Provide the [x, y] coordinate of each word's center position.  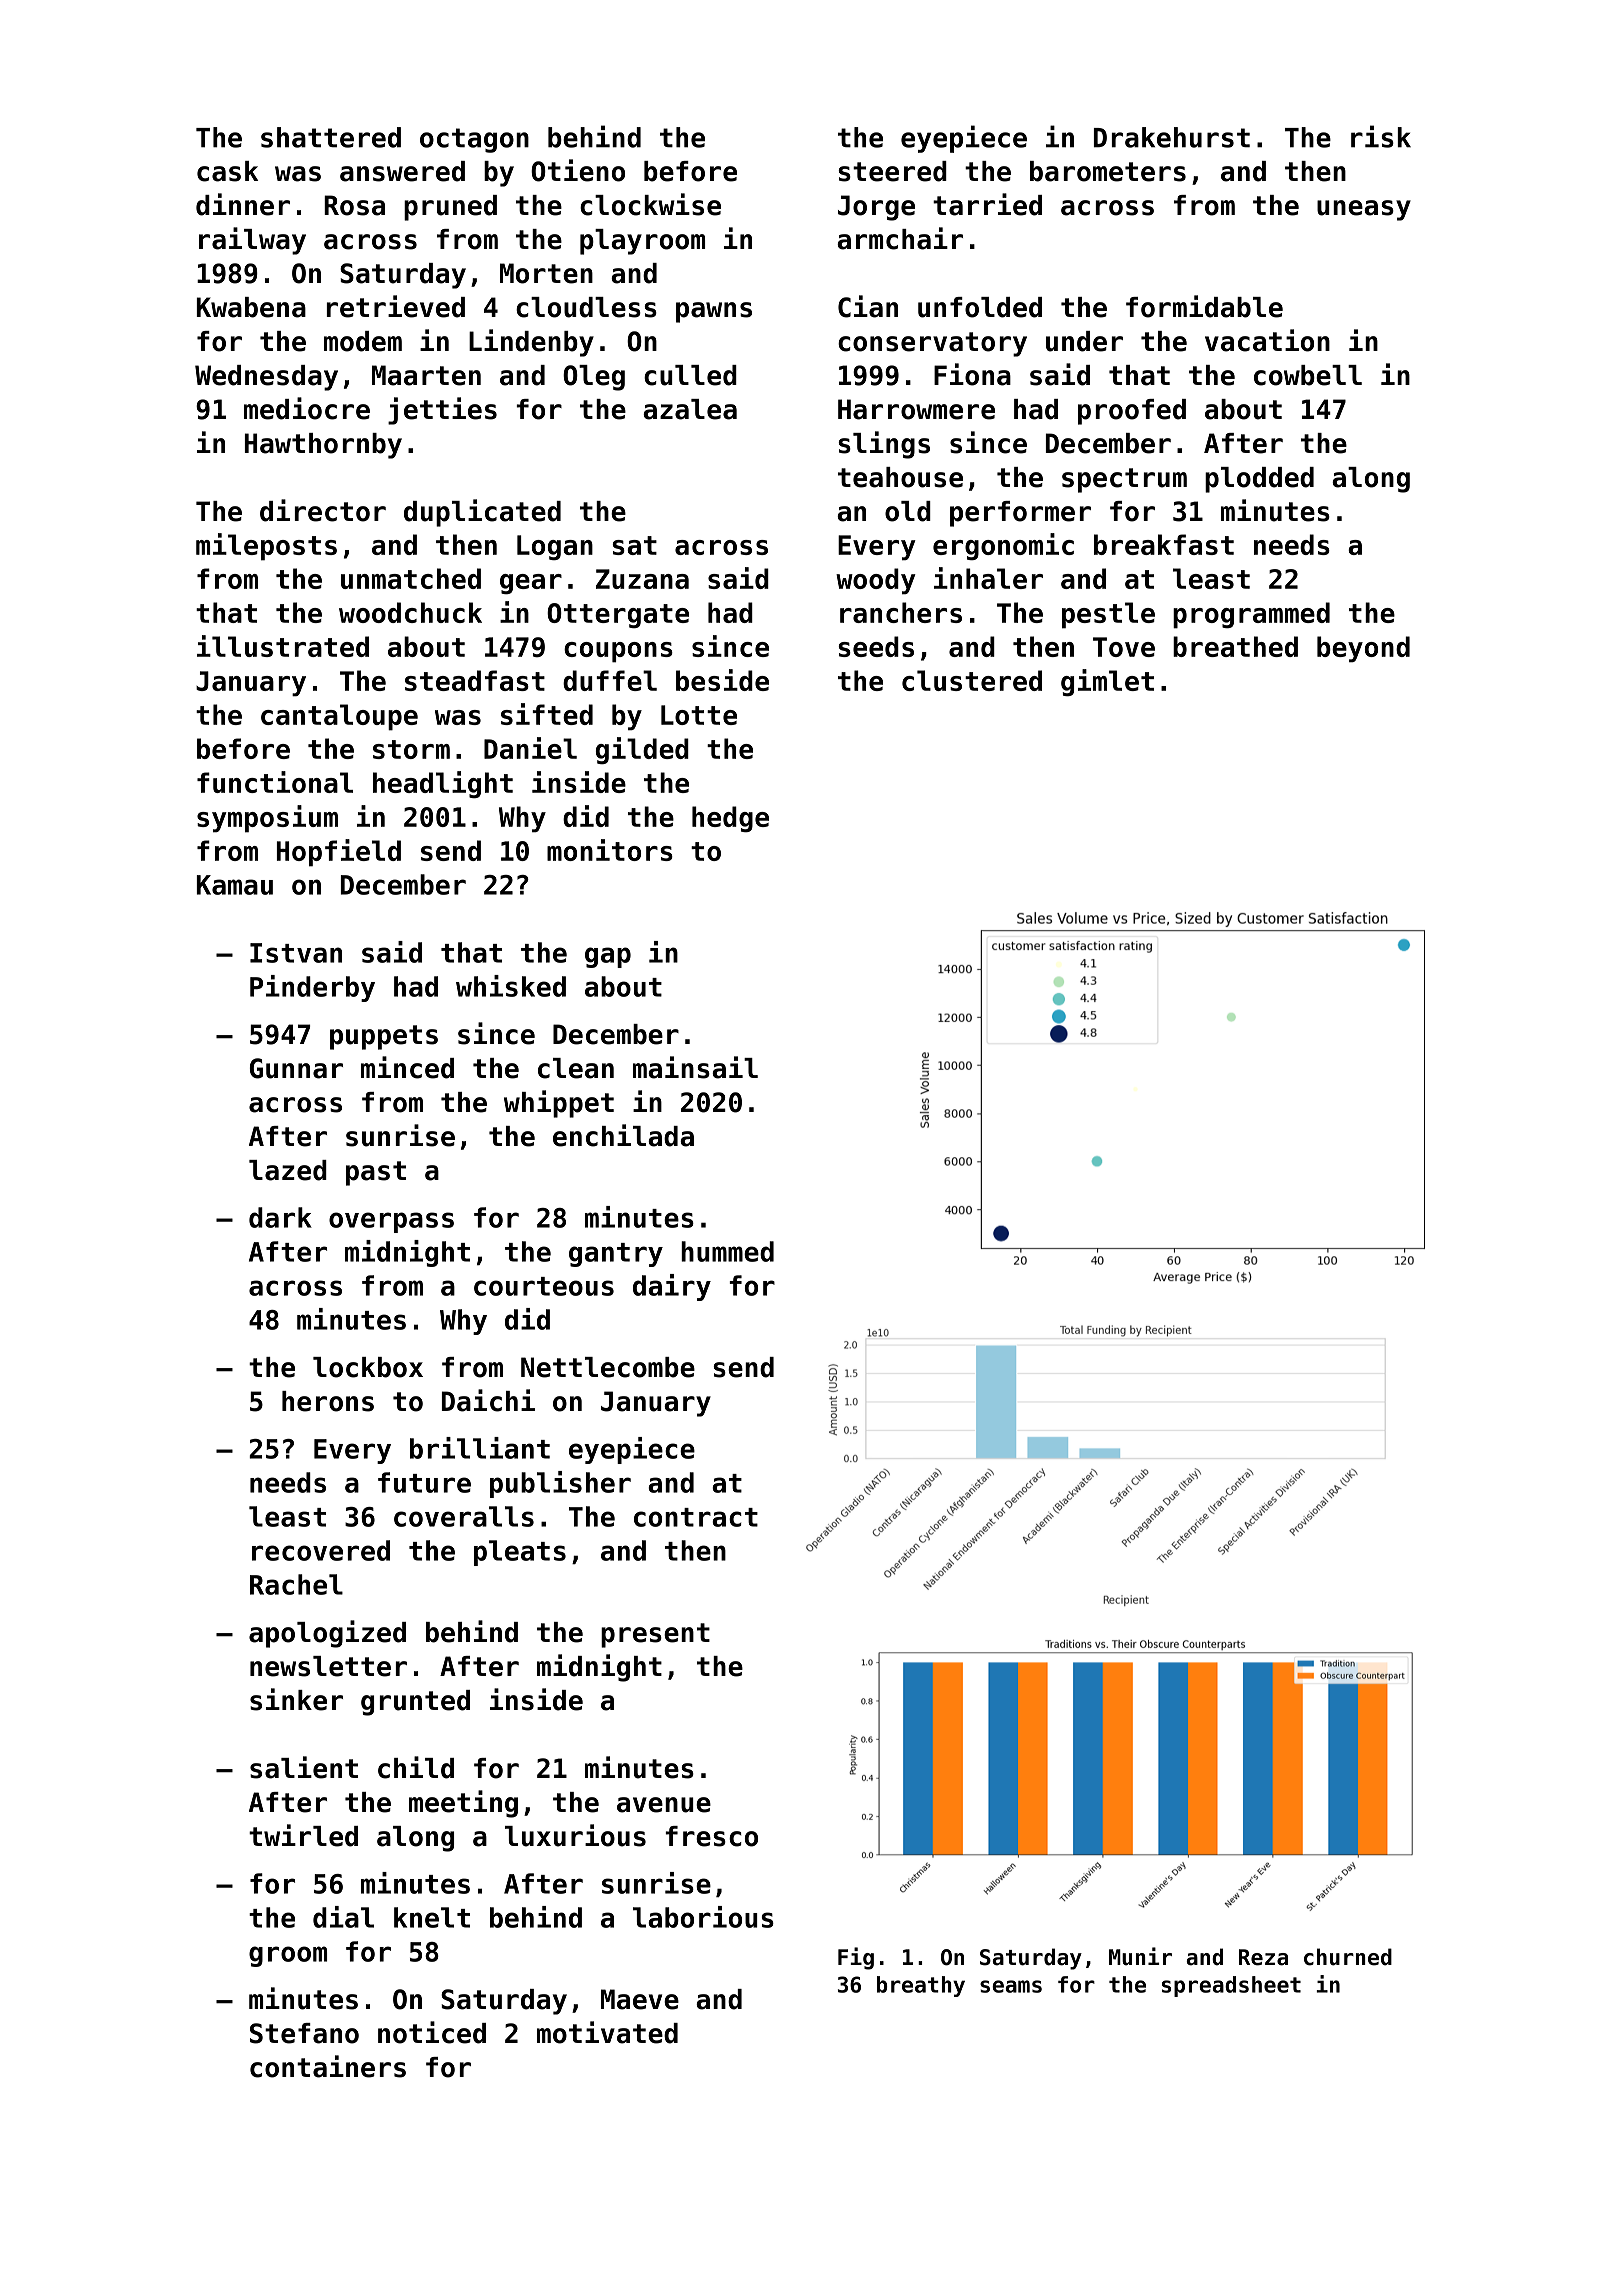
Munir [1140, 1956]
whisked [511, 986]
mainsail [695, 1067]
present [655, 1635]
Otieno [578, 170]
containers [328, 2066]
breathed [1235, 646]
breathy [921, 1986]
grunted [415, 1703]
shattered [331, 137]
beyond [1363, 649]
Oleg [594, 378]
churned [1348, 1957]
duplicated [482, 513]
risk [1381, 136]
